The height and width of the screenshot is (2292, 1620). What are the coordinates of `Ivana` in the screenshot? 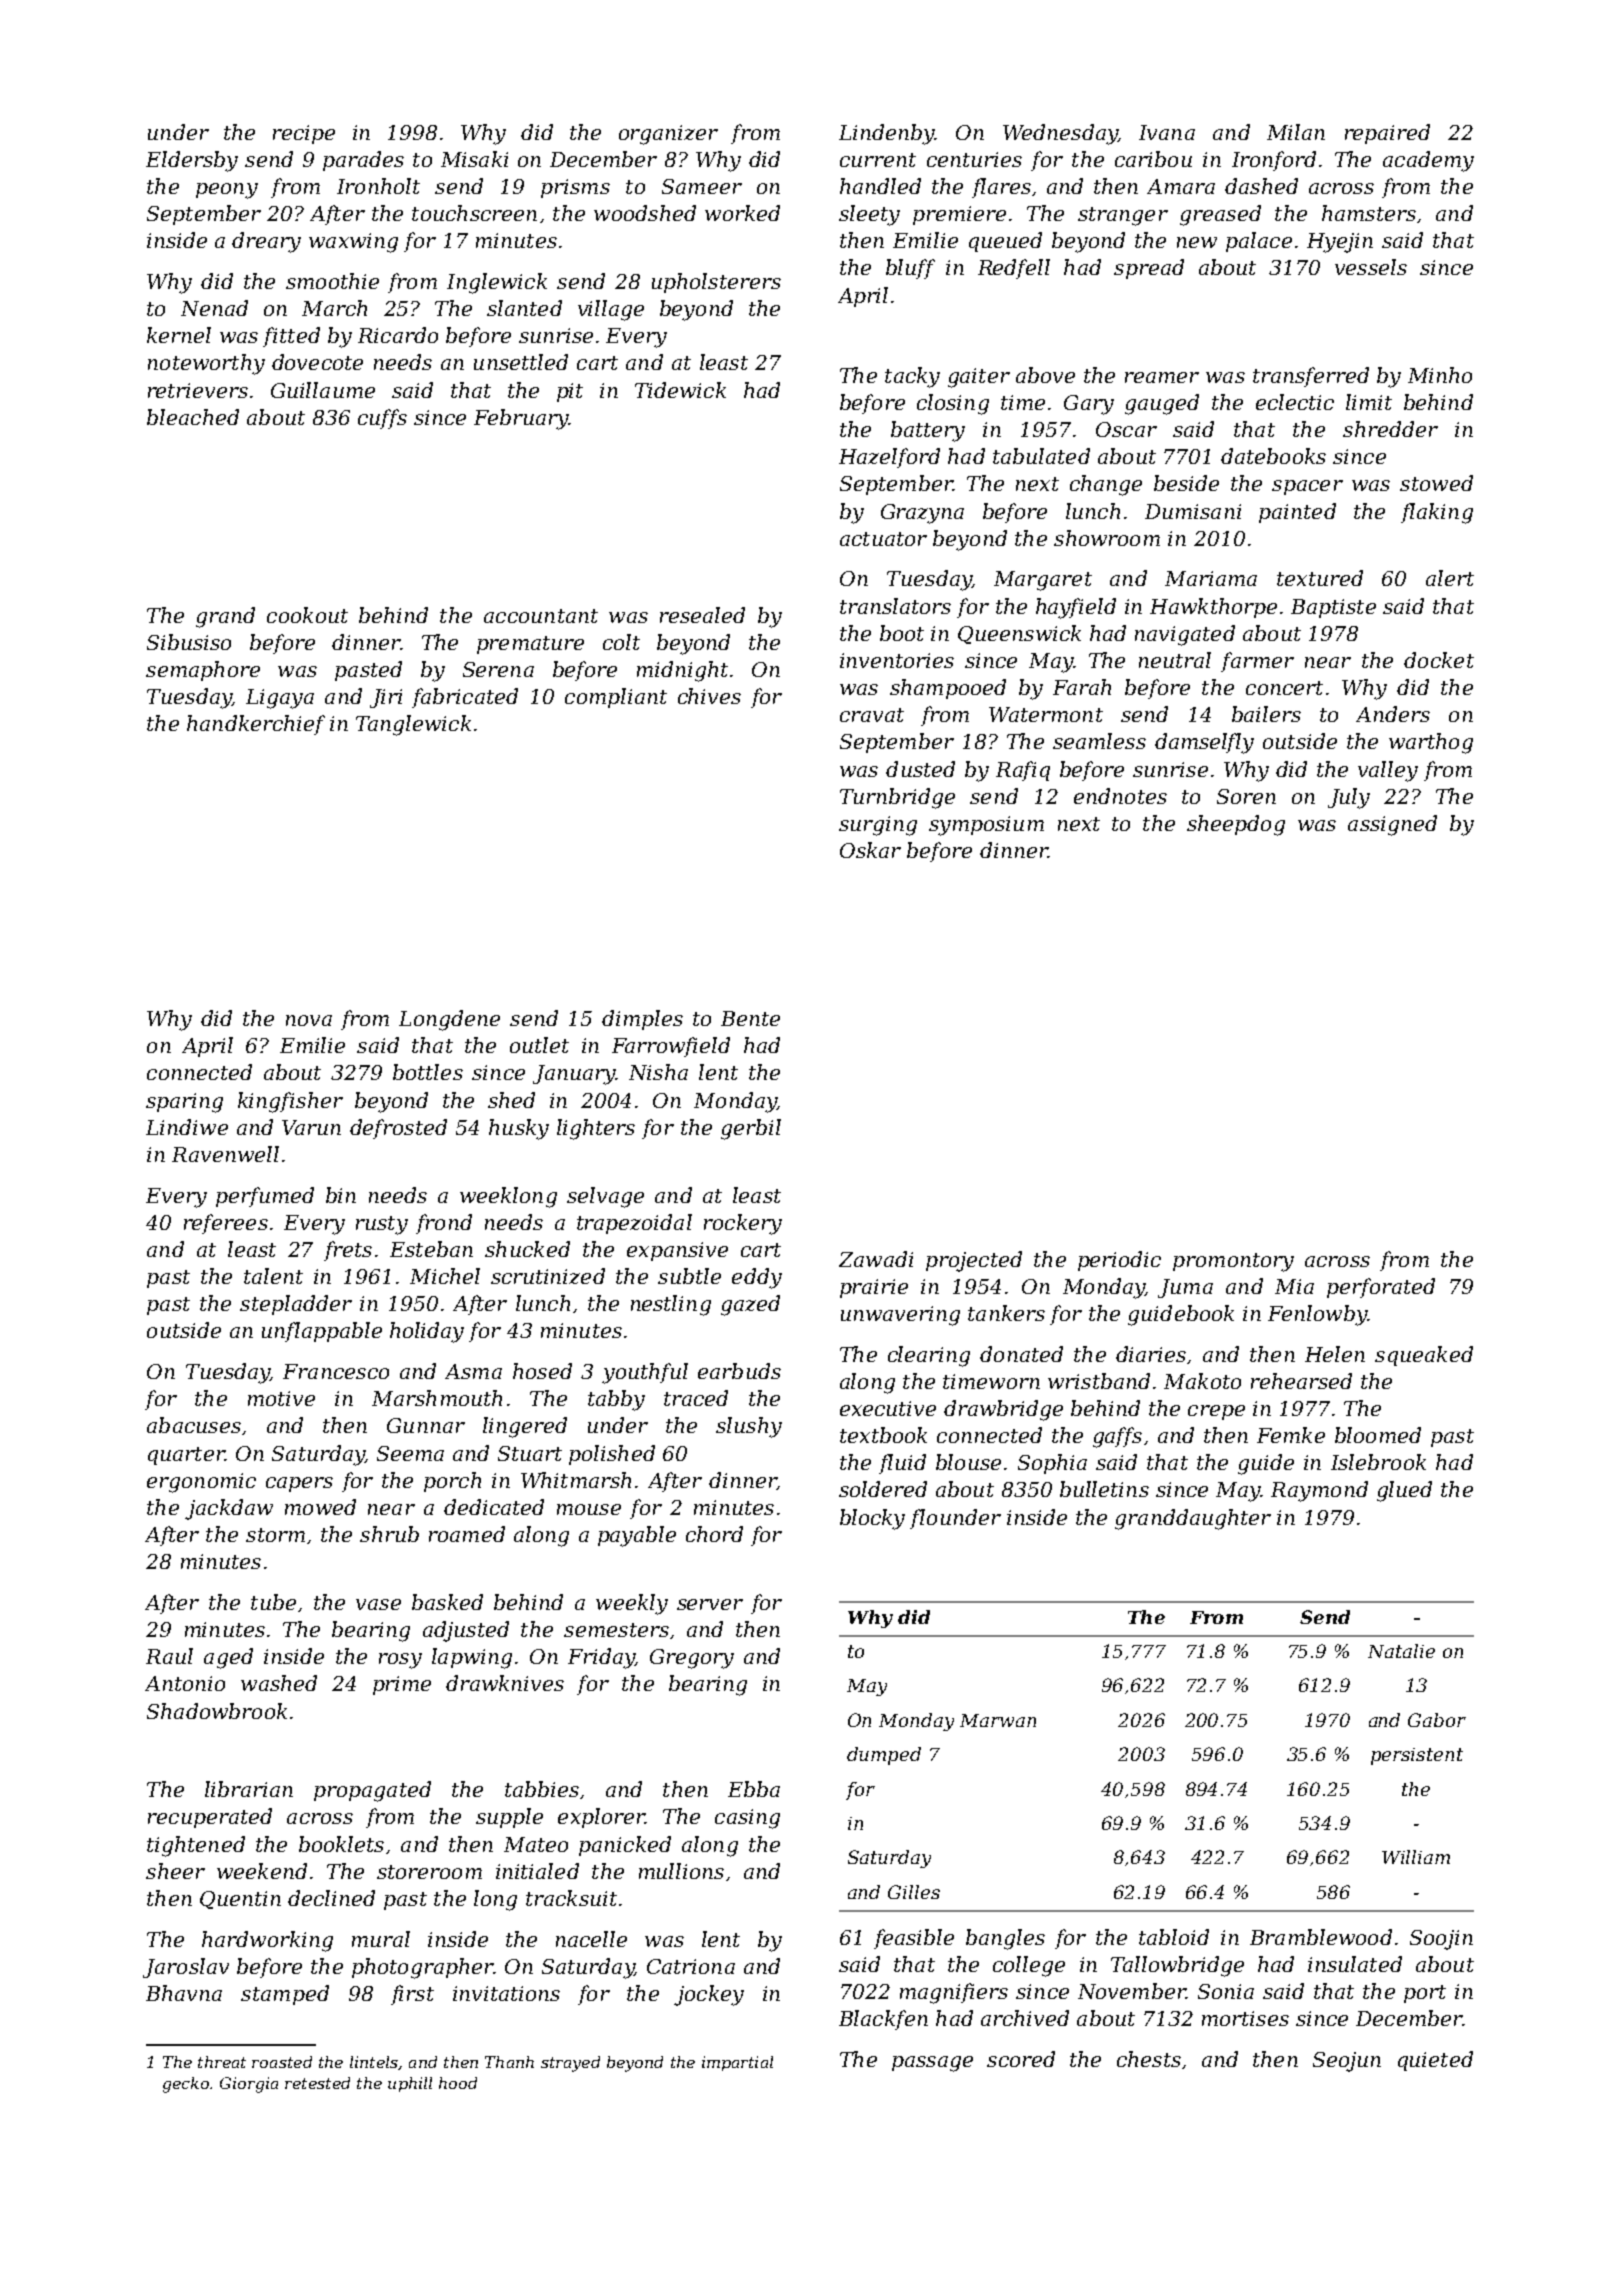 It's located at (1167, 132).
